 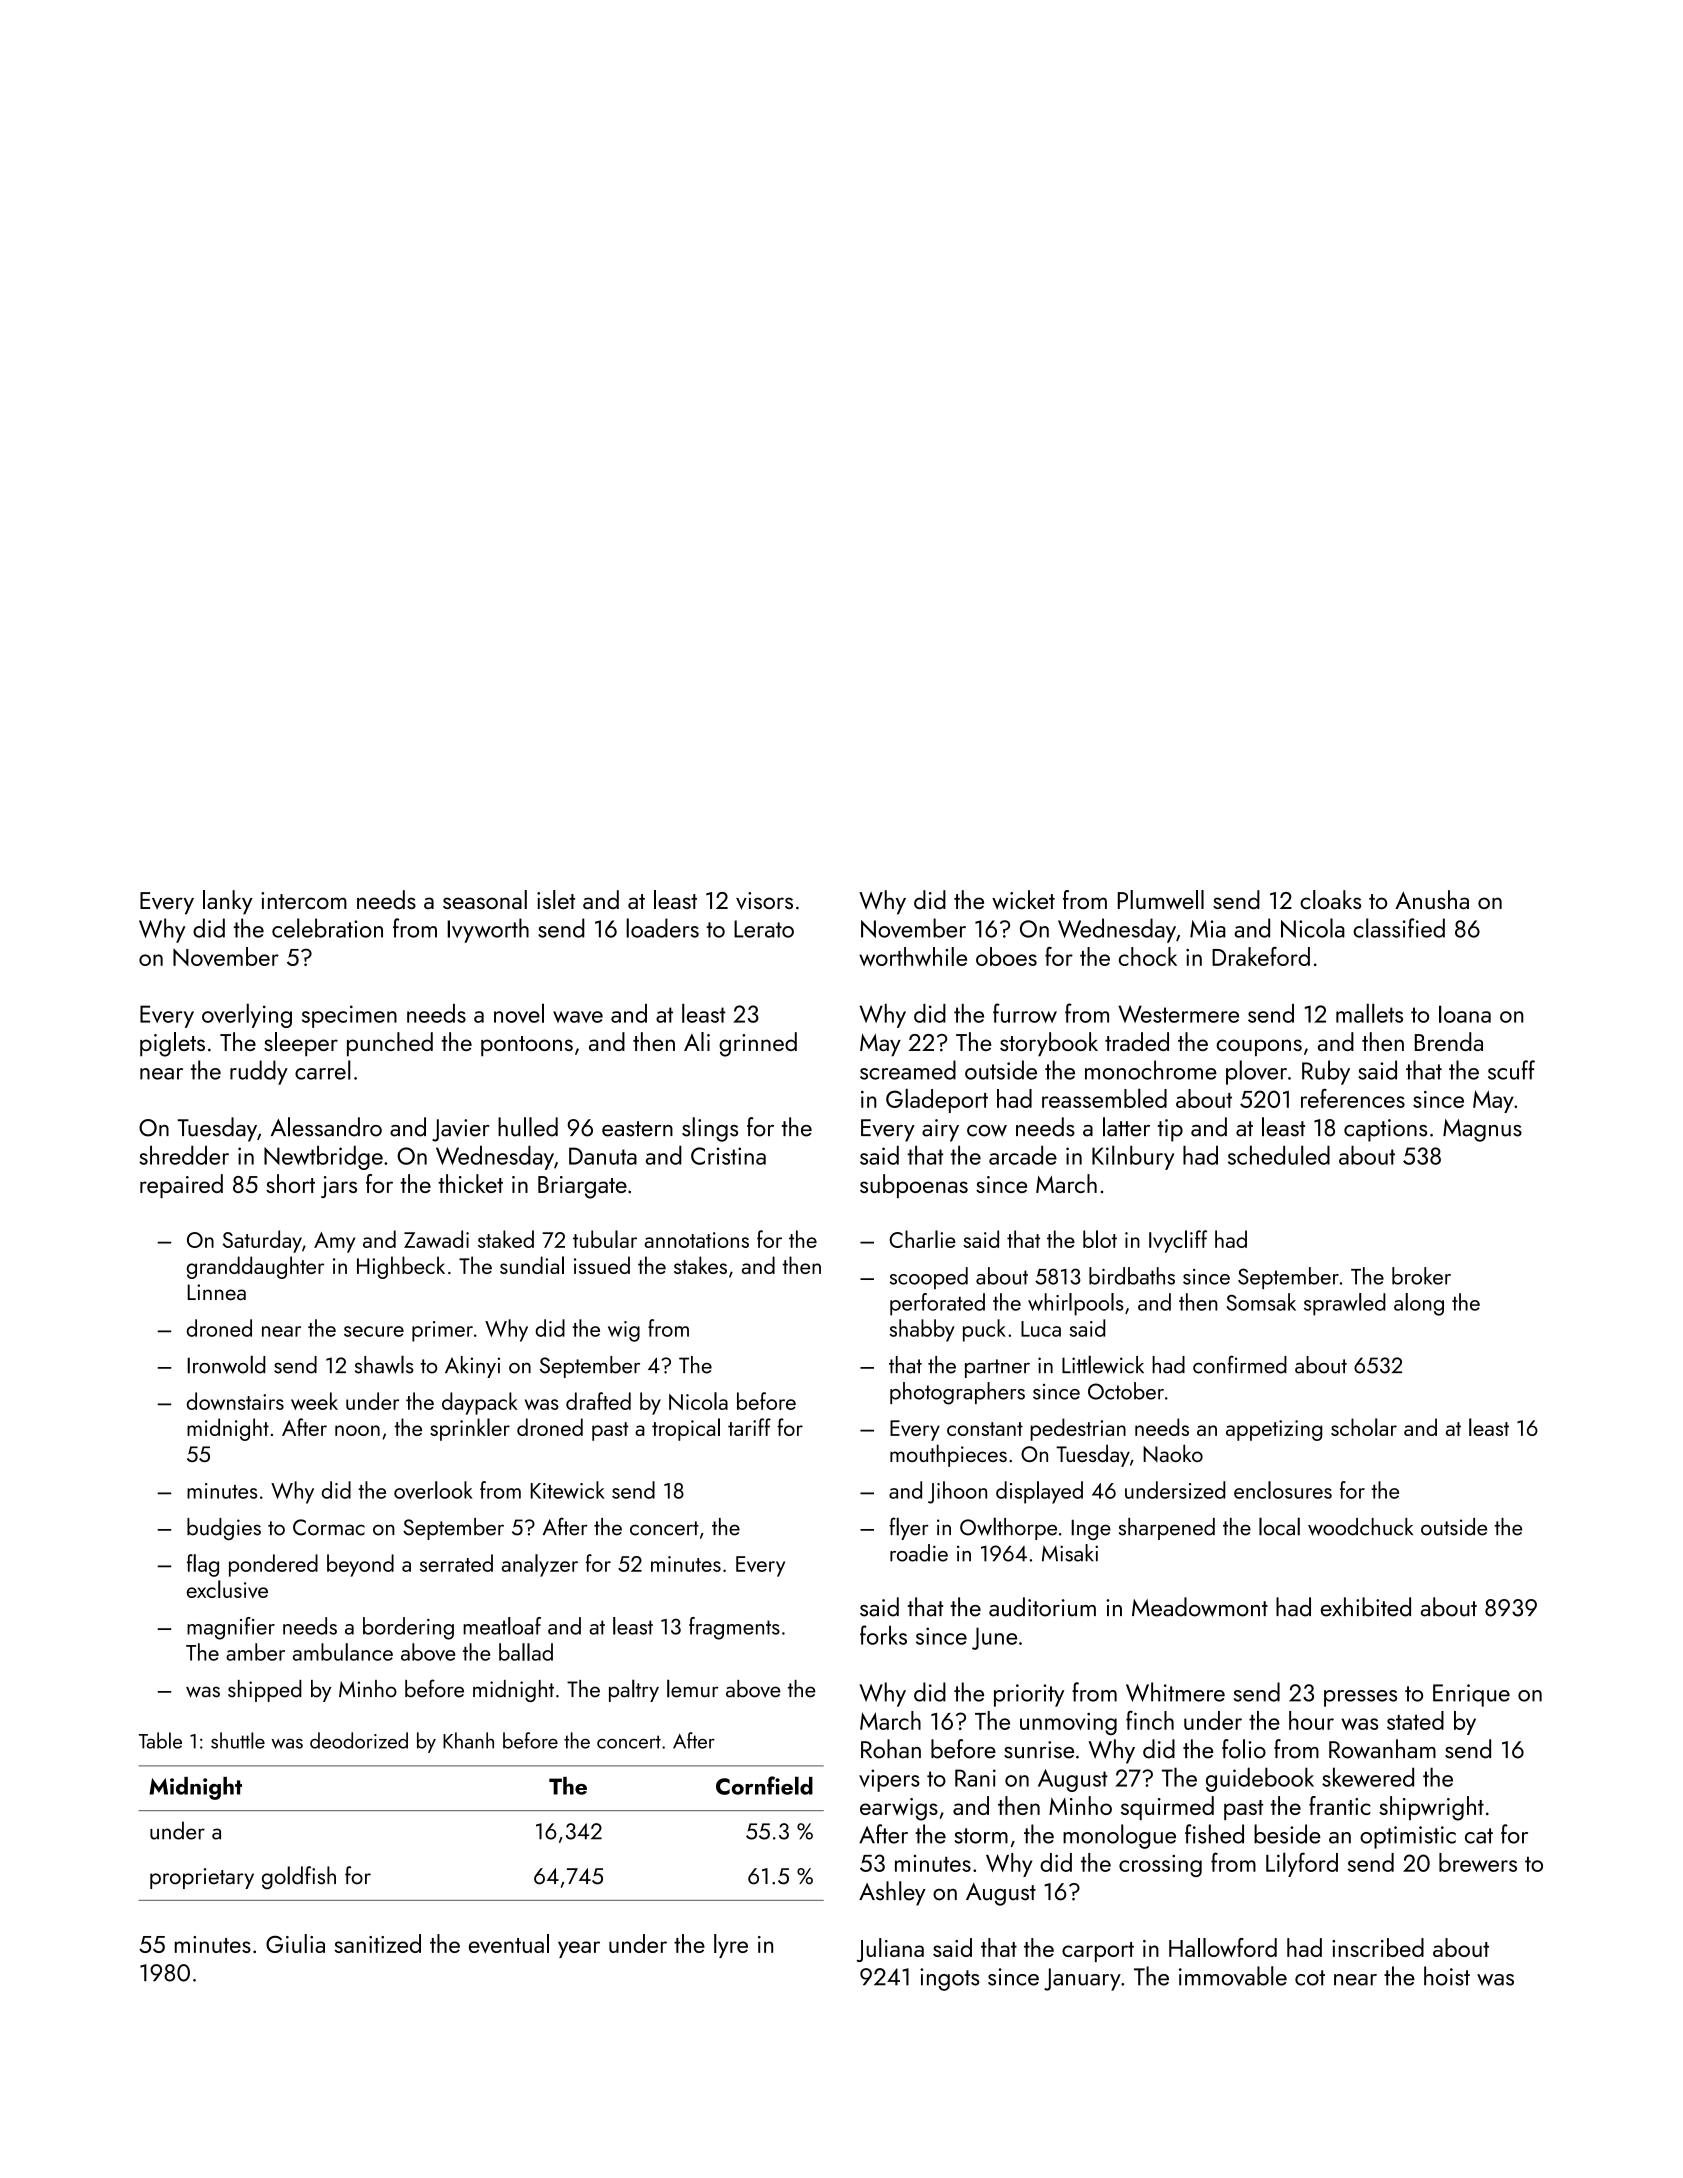 What do you see at coordinates (686, 1429) in the page?
I see `tropical` at bounding box center [686, 1429].
